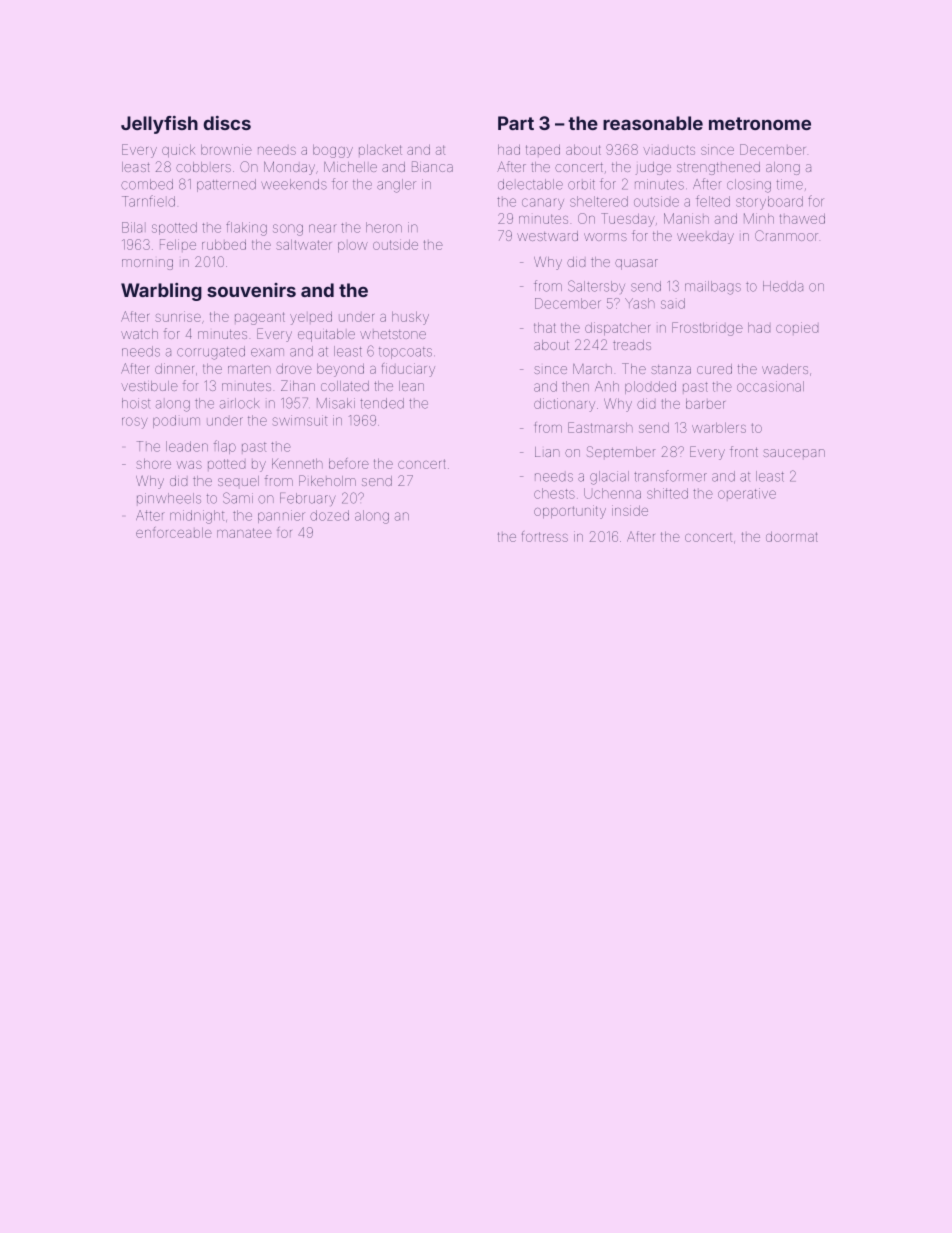 The width and height of the screenshot is (952, 1233). What do you see at coordinates (227, 123) in the screenshot?
I see `discs` at bounding box center [227, 123].
